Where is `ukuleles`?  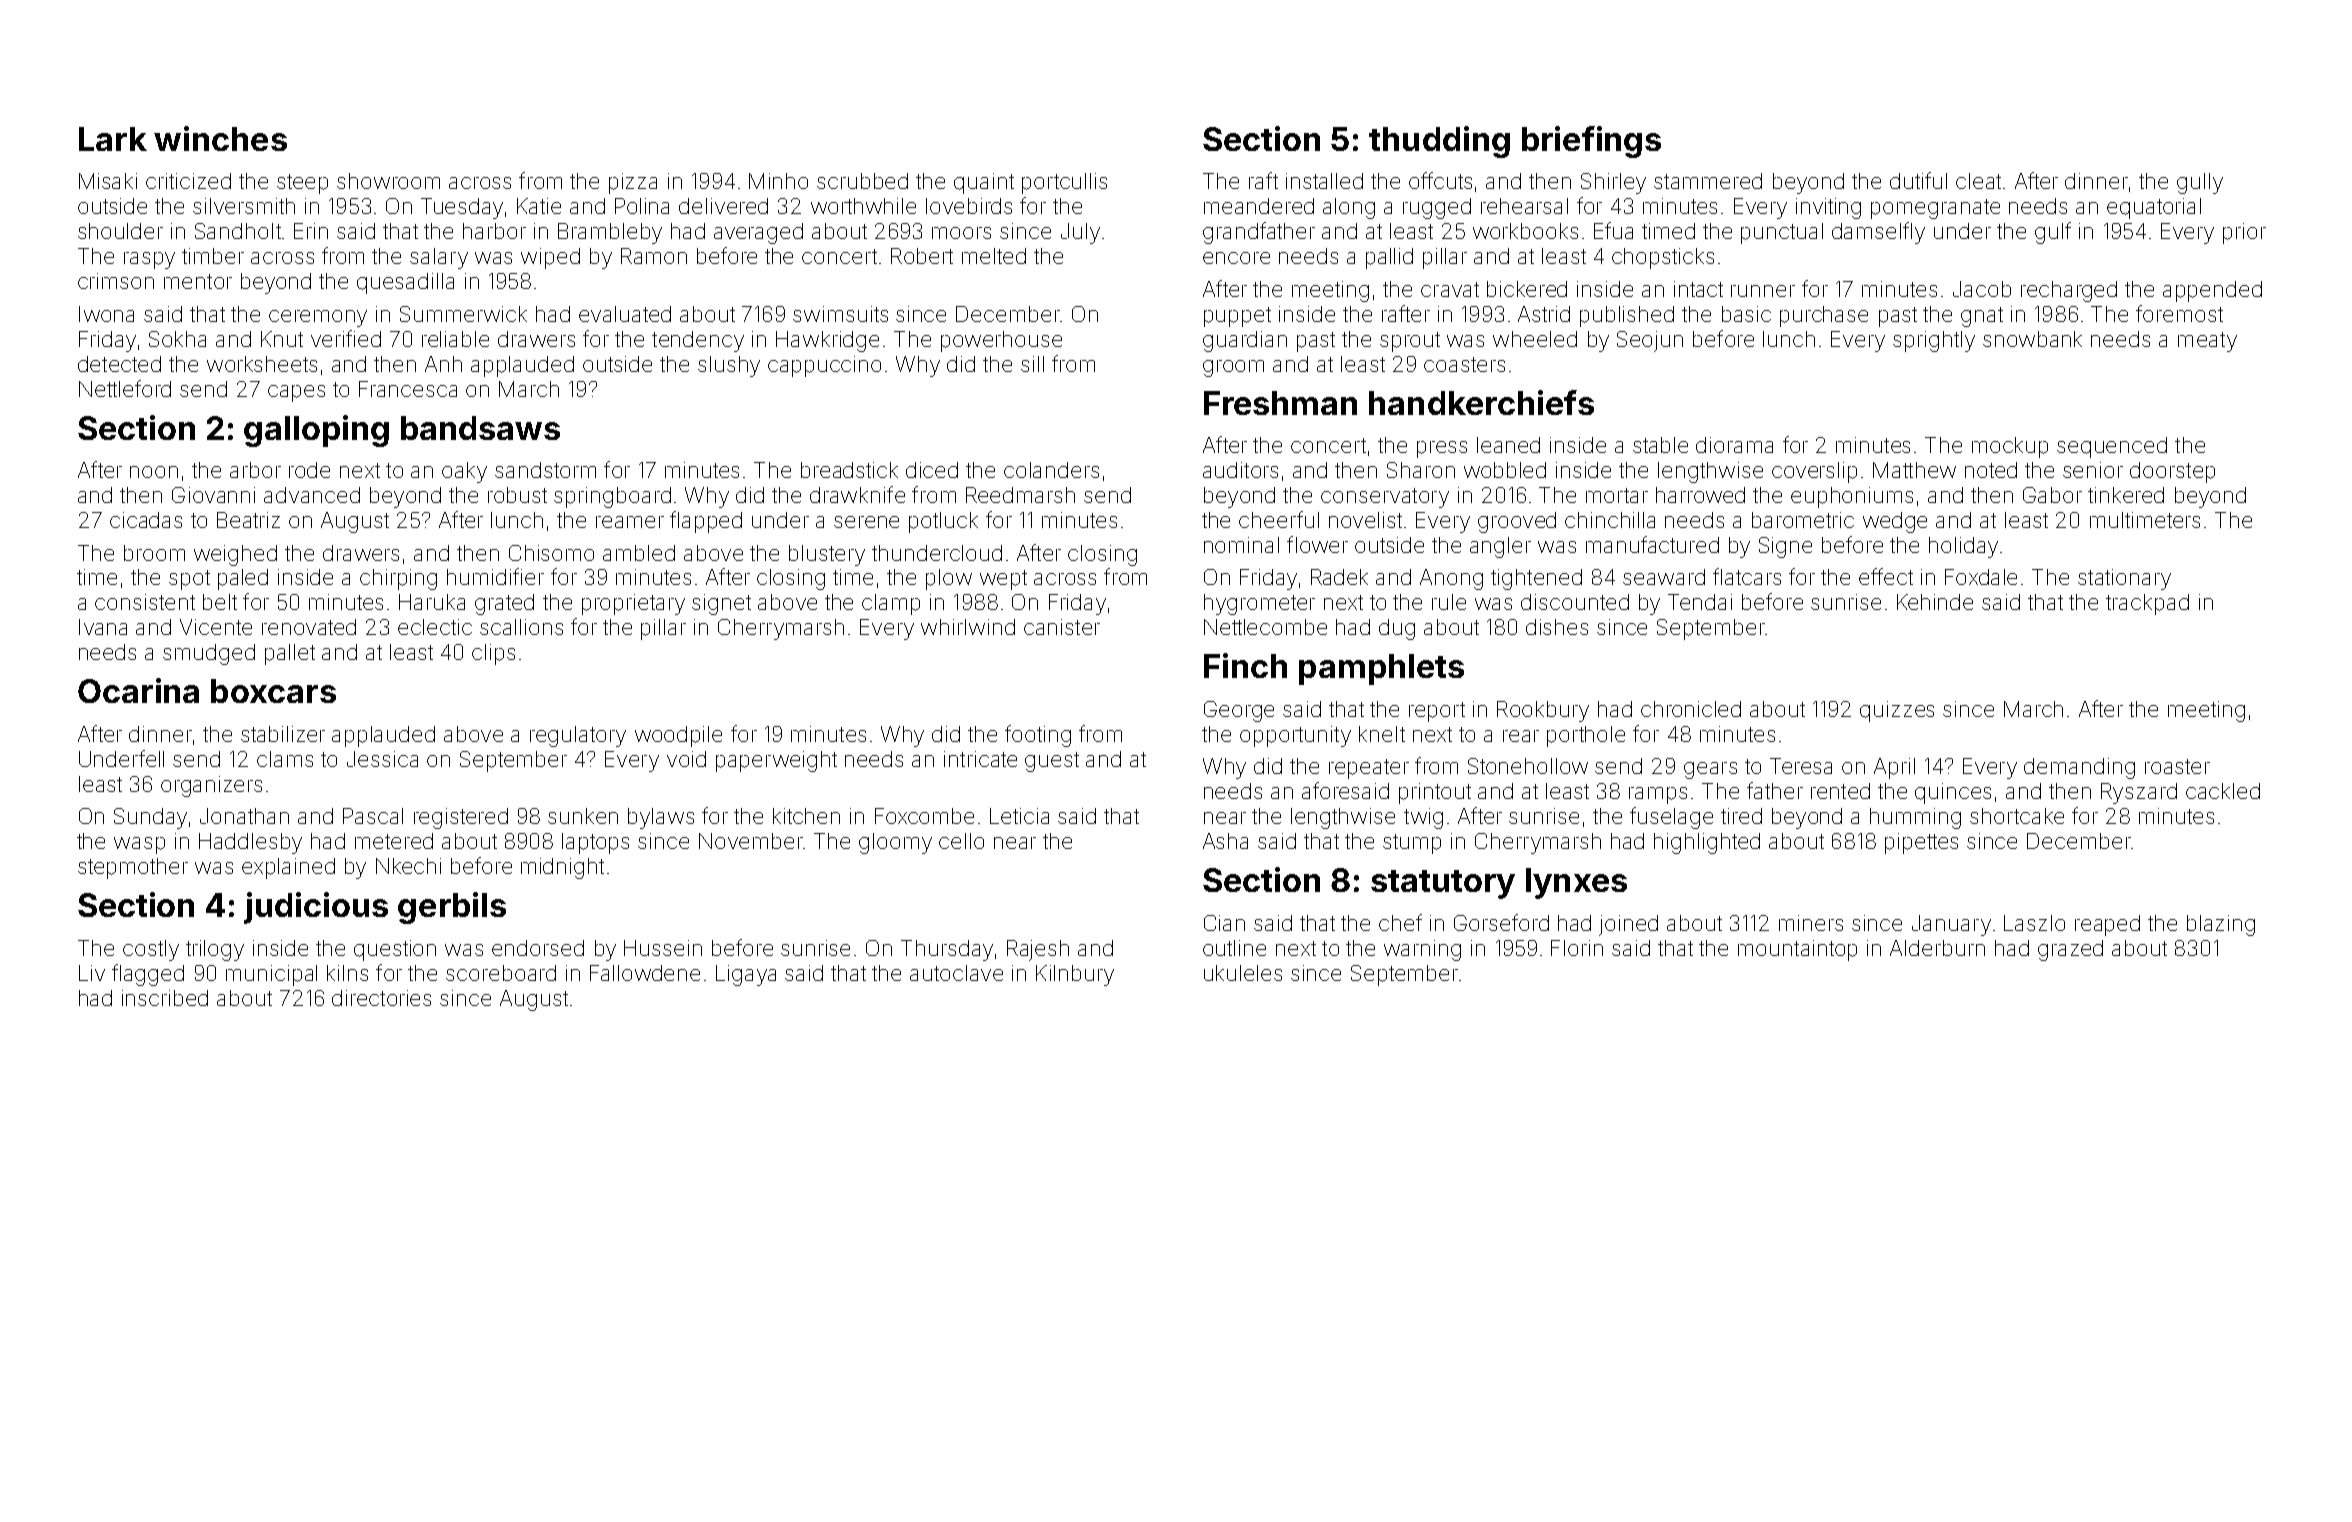
ukuleles is located at coordinates (1243, 973).
